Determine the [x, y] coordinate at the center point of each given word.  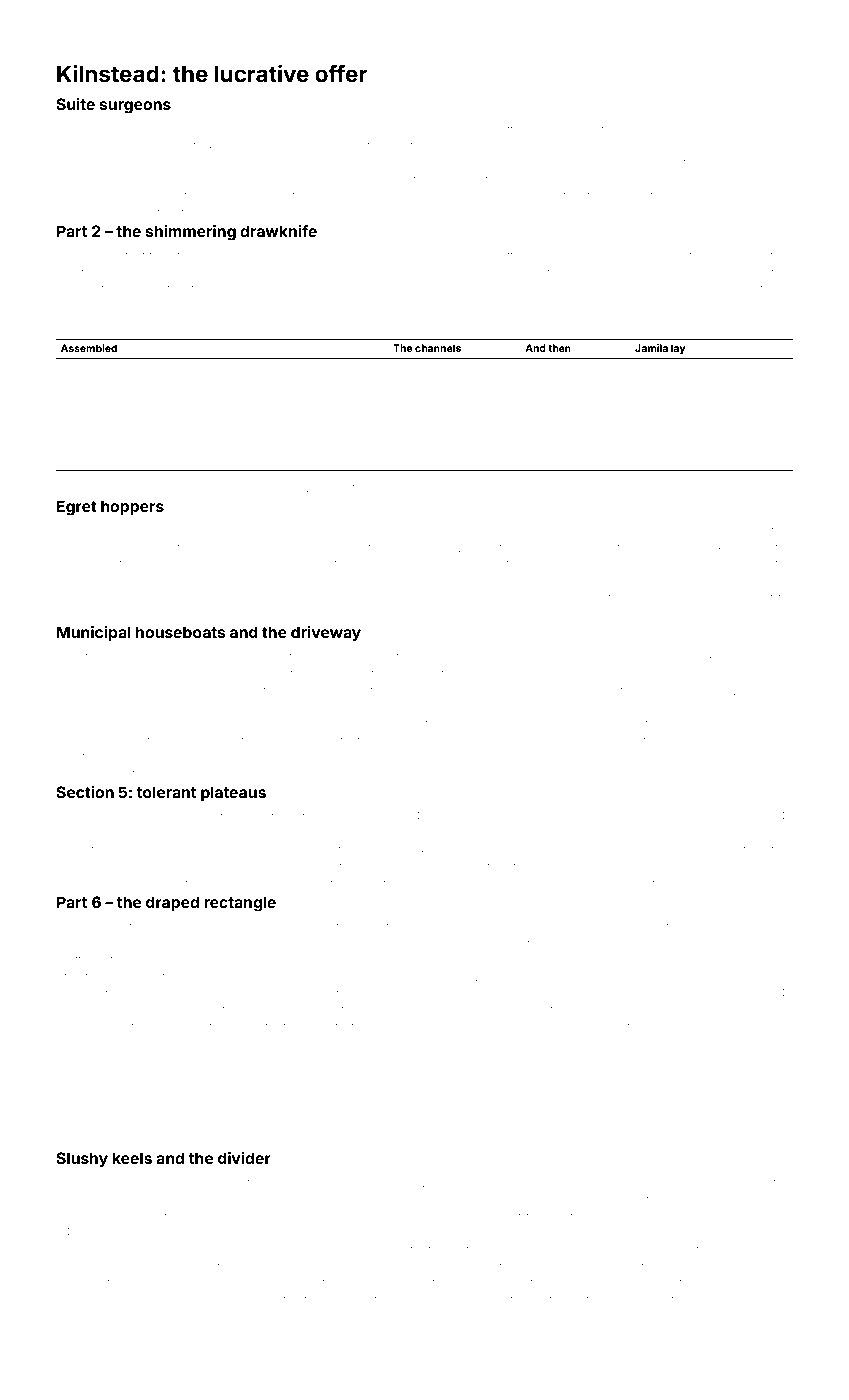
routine [238, 180]
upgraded [635, 928]
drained [396, 867]
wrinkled [443, 530]
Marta [216, 833]
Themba [80, 1266]
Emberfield [330, 993]
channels [438, 348]
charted [771, 563]
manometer [709, 424]
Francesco [85, 1026]
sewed [729, 195]
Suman [204, 580]
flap [200, 289]
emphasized [392, 256]
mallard [684, 866]
